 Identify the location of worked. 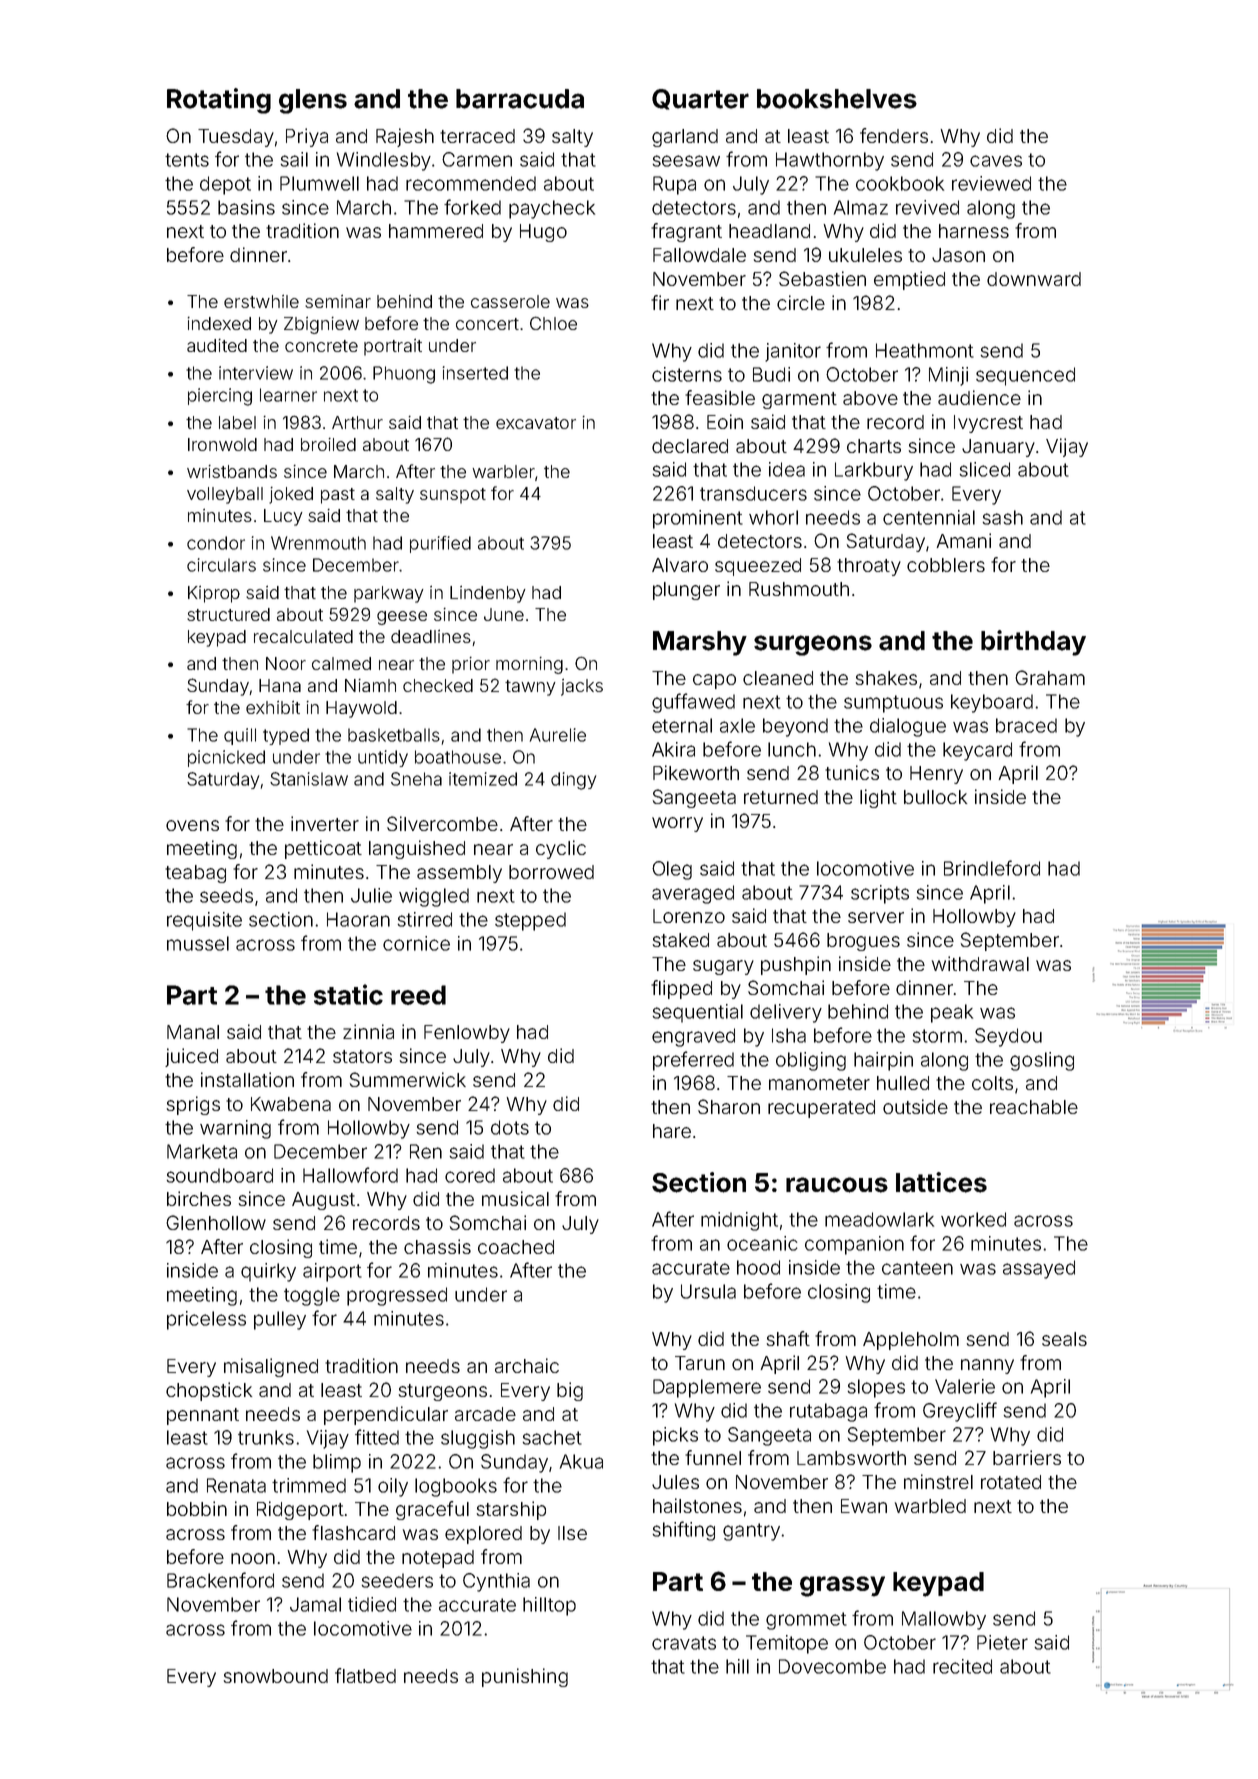
(973, 1219).
